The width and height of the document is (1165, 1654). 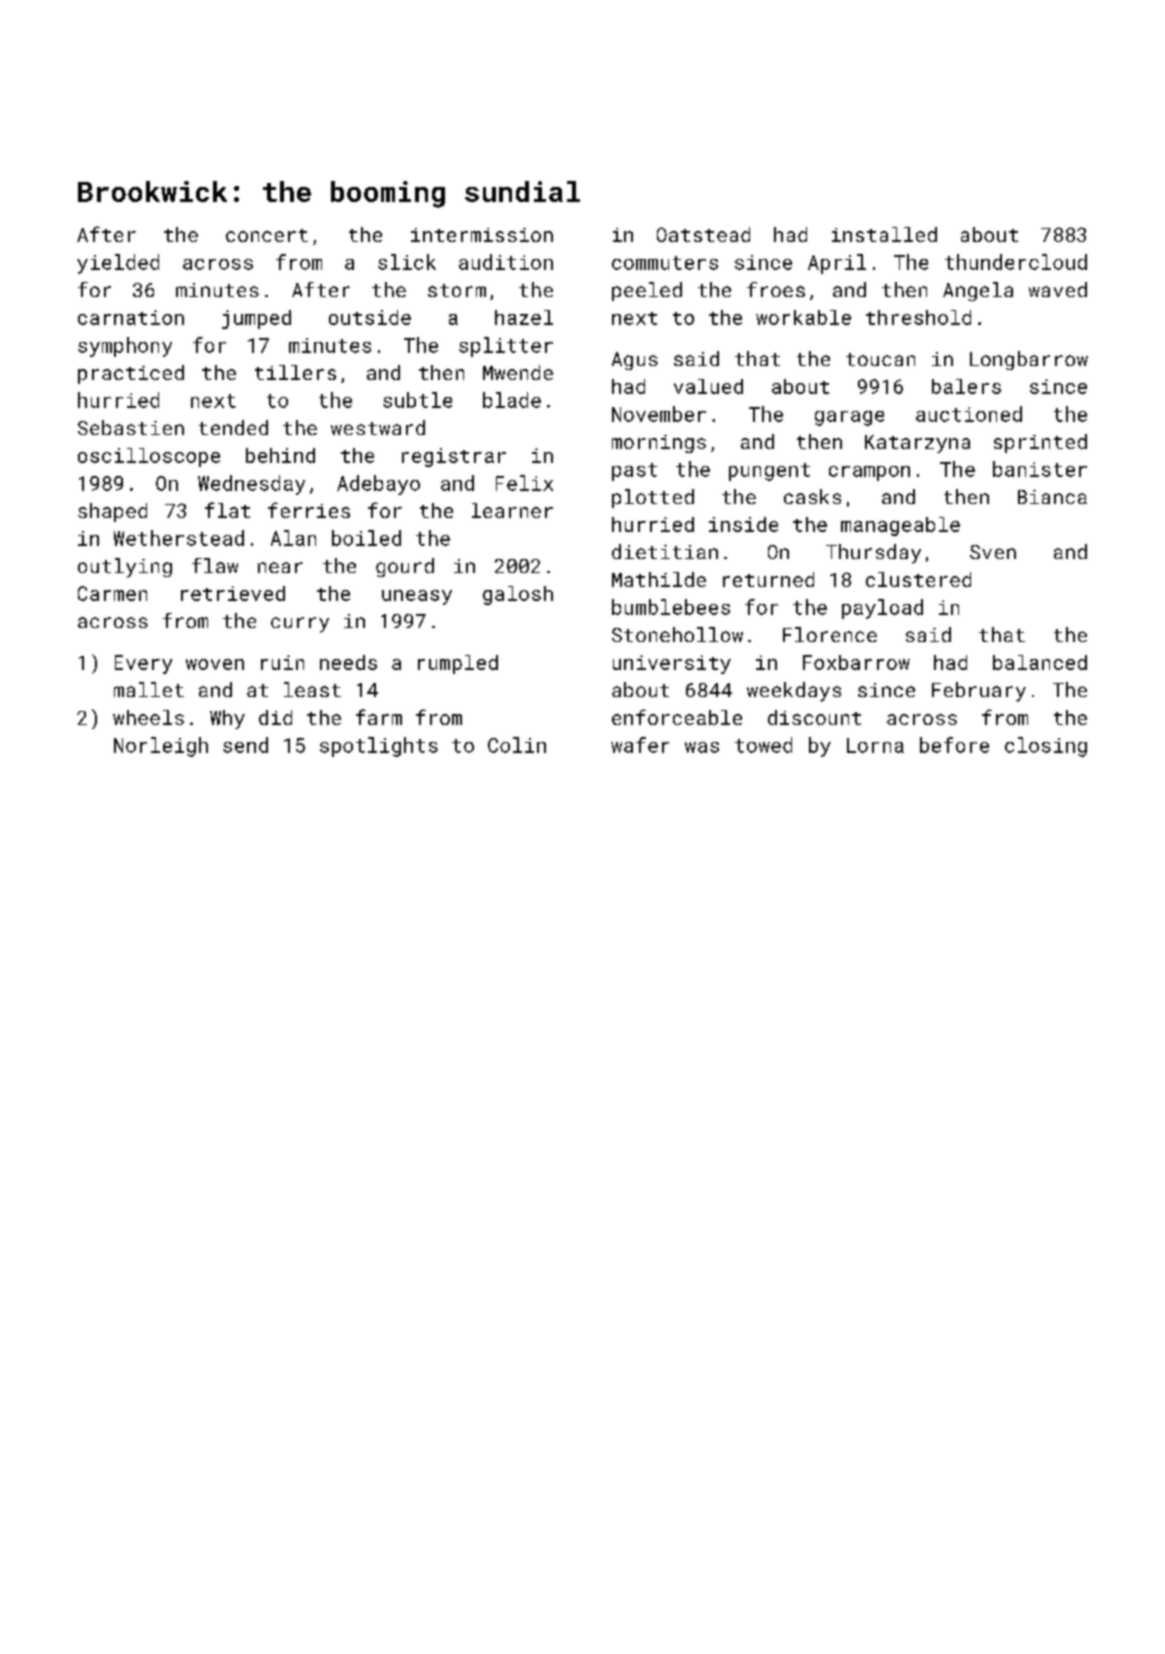 I want to click on wheels, so click(x=148, y=717).
